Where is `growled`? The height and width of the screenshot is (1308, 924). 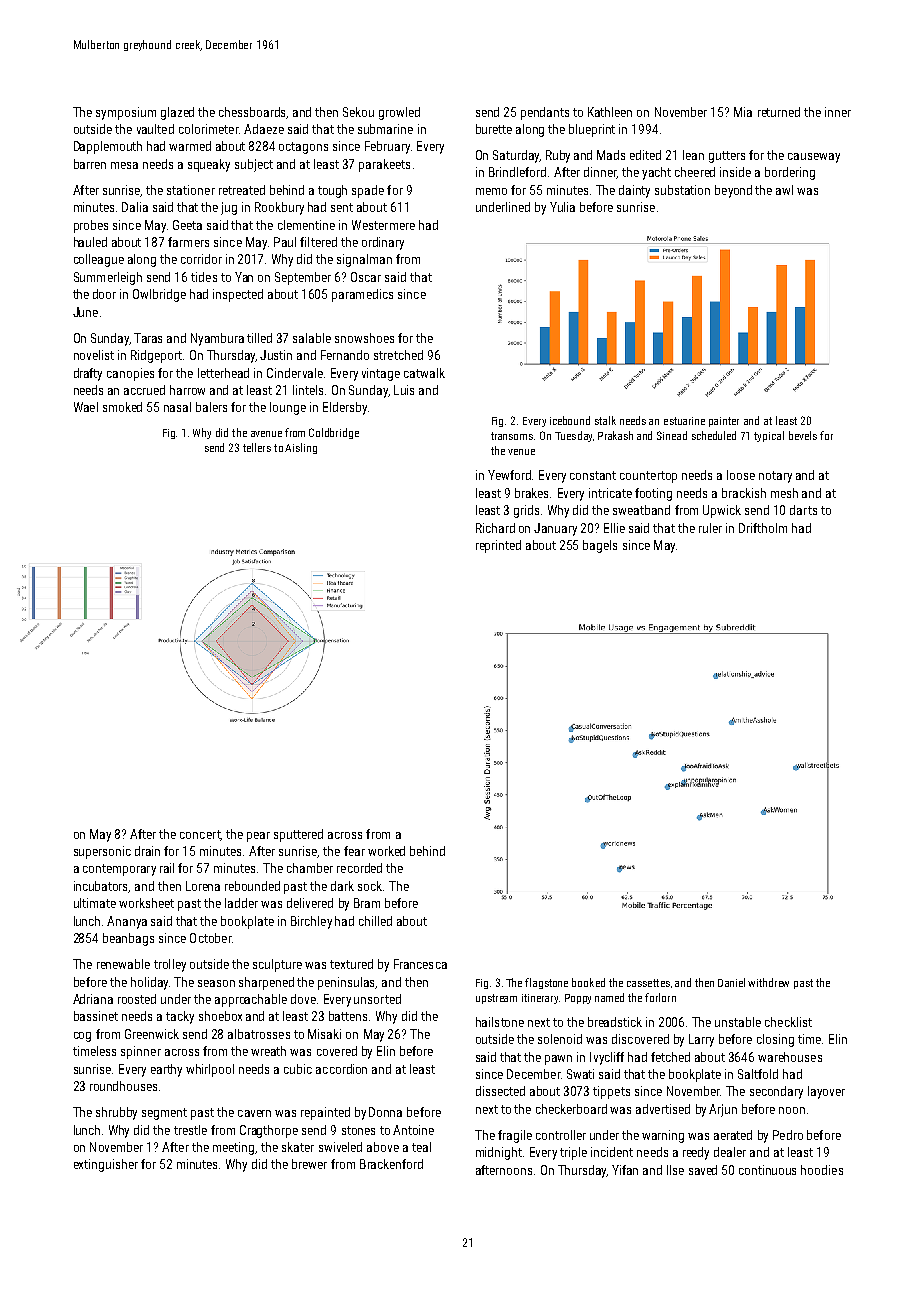 growled is located at coordinates (399, 113).
